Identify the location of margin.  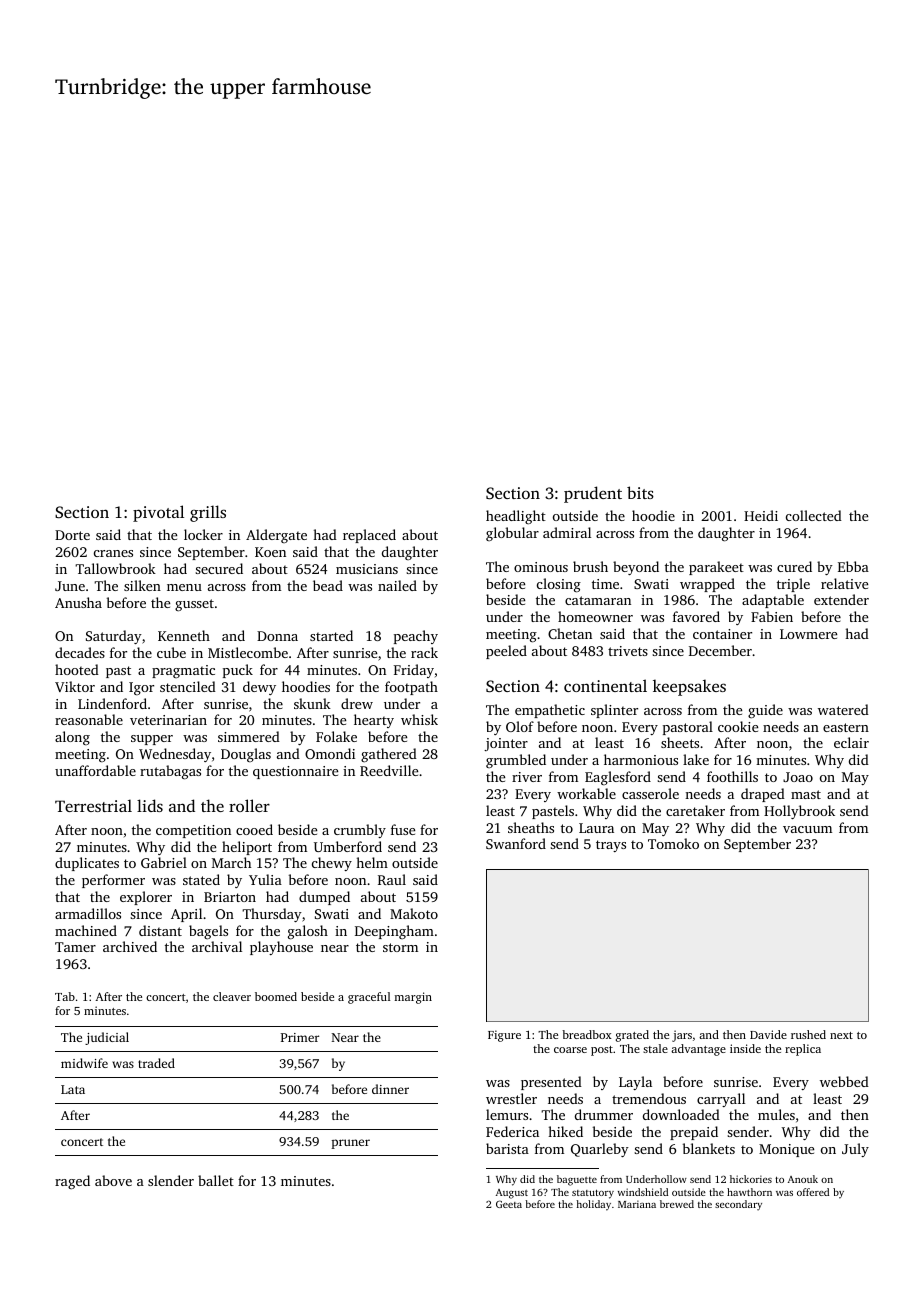
(413, 998).
